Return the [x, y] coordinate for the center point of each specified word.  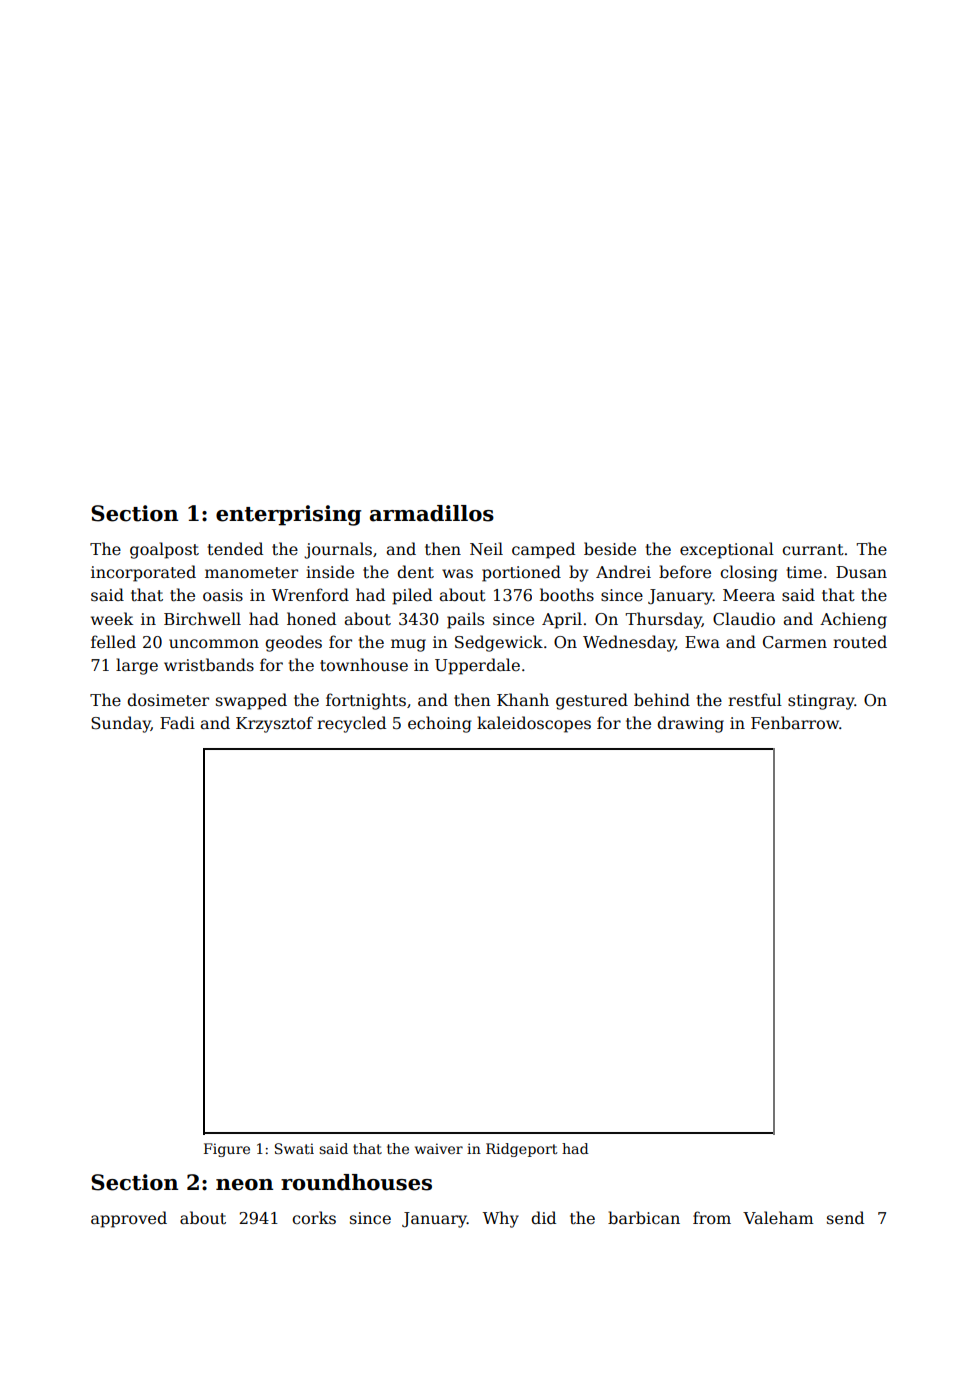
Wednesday [629, 643]
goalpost [164, 550]
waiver [439, 1148]
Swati [294, 1148]
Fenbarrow [795, 723]
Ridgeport [521, 1150]
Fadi [177, 723]
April [562, 620]
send [845, 1218]
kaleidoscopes [534, 724]
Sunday [121, 724]
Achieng [853, 620]
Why [501, 1219]
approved [129, 1219]
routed [860, 642]
